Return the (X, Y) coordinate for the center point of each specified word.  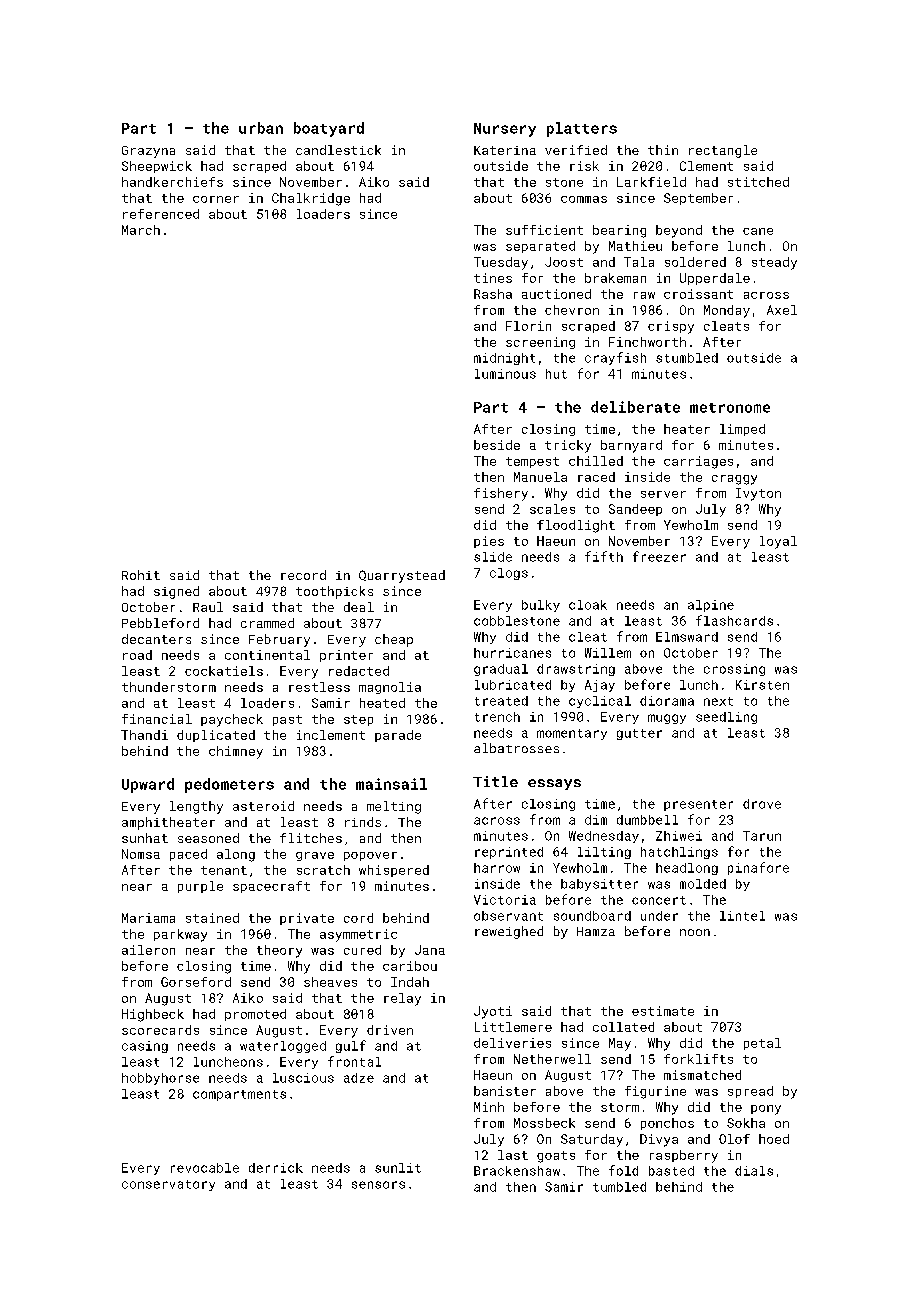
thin (663, 150)
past (287, 720)
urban (261, 128)
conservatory (168, 1185)
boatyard (329, 129)
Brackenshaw (517, 1171)
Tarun (762, 836)
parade (398, 736)
